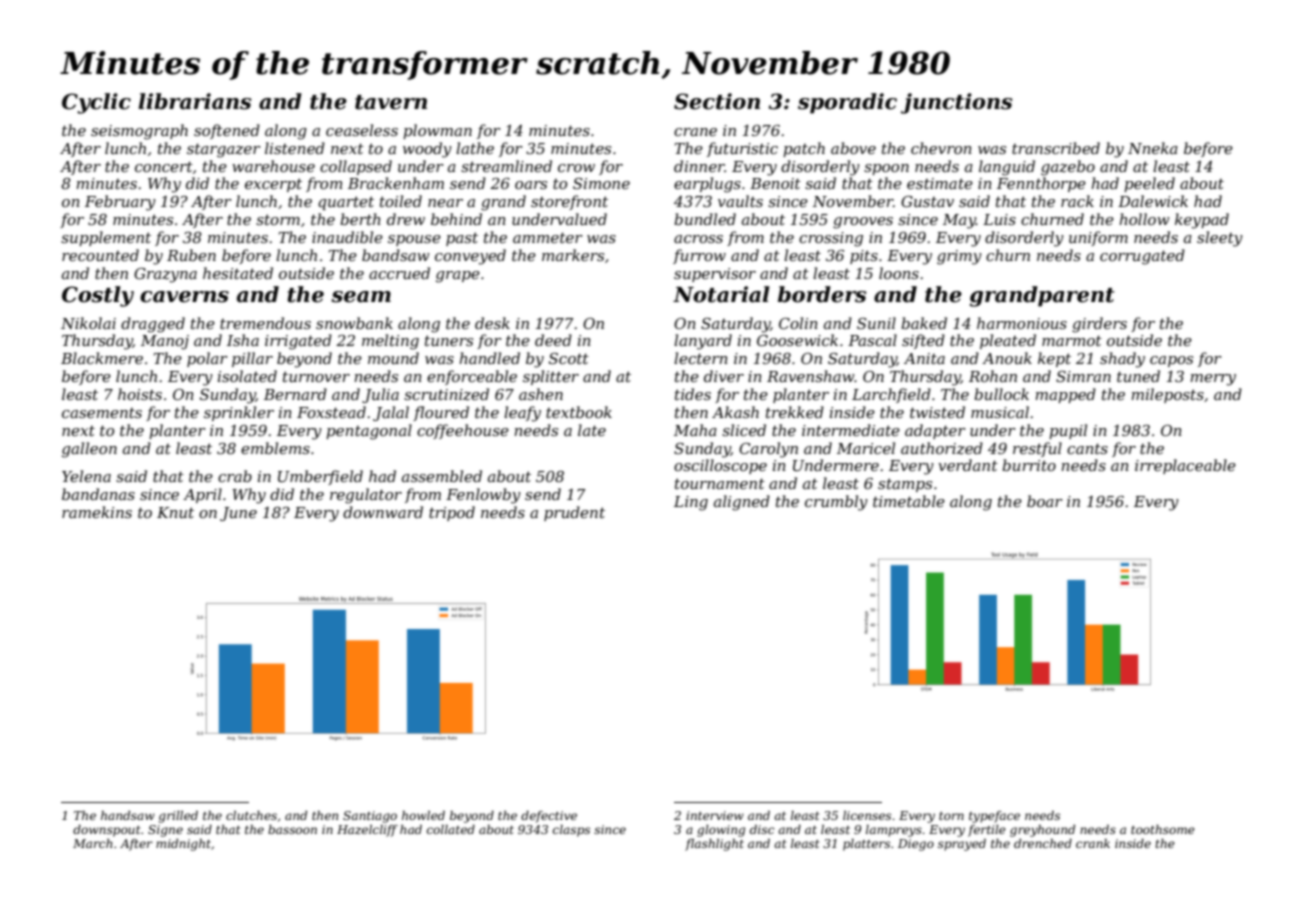  I want to click on librarians, so click(194, 101).
